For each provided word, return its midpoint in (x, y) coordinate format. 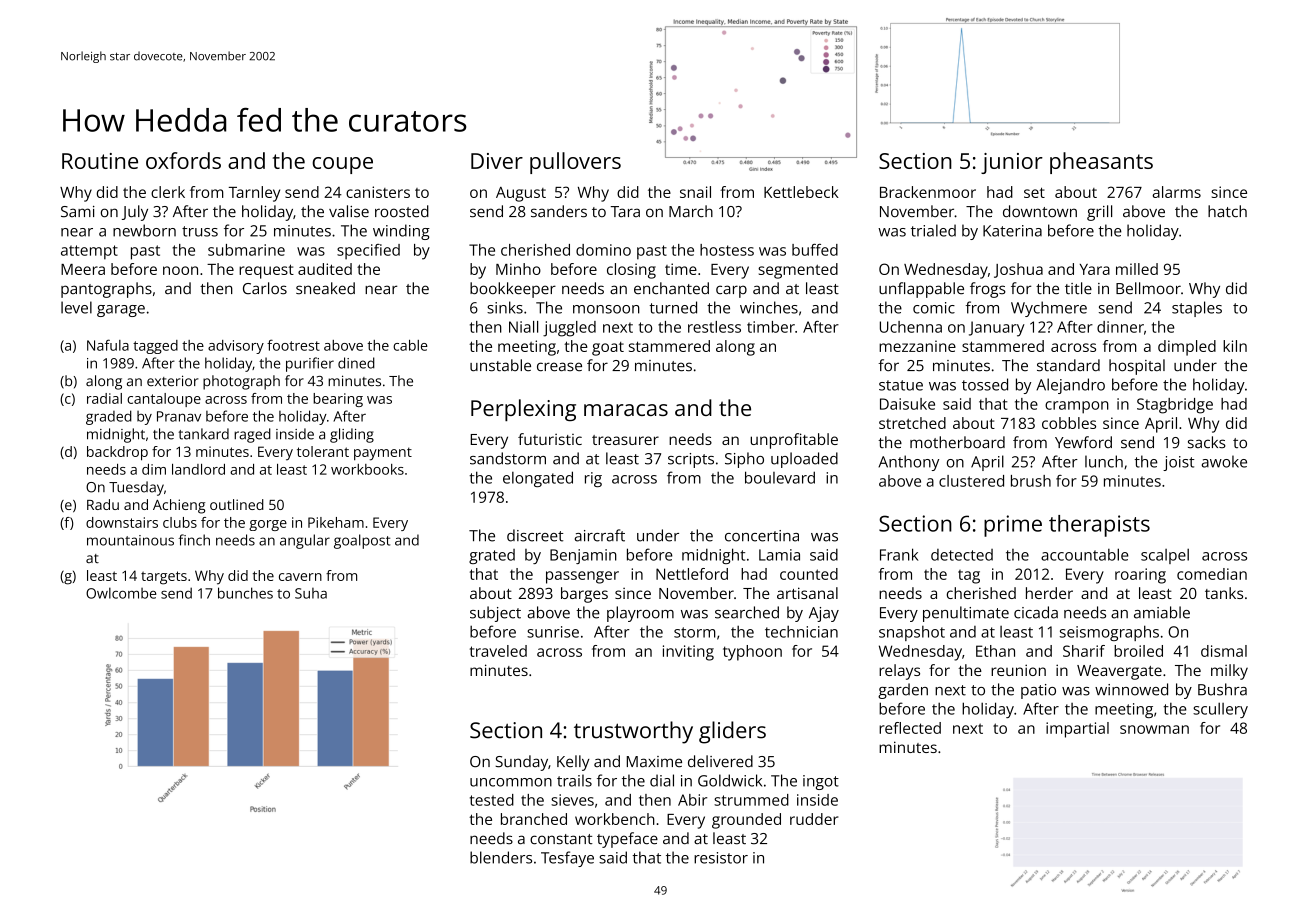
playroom (640, 614)
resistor (721, 858)
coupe (342, 165)
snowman (1154, 729)
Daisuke (907, 404)
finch (194, 540)
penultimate (966, 614)
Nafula (108, 345)
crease (559, 367)
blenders (501, 857)
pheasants (1101, 163)
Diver (497, 161)
